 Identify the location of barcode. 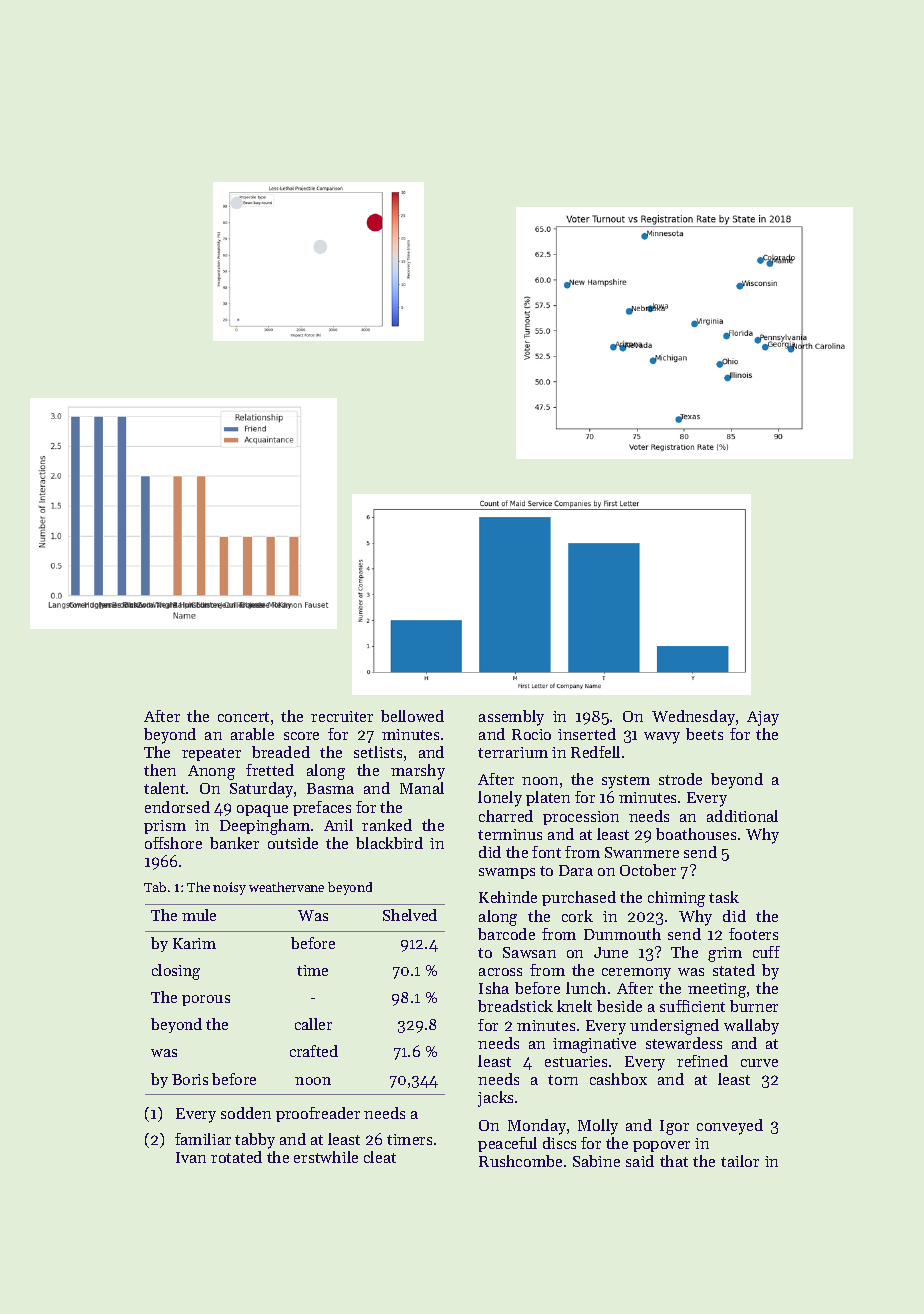
(506, 934).
